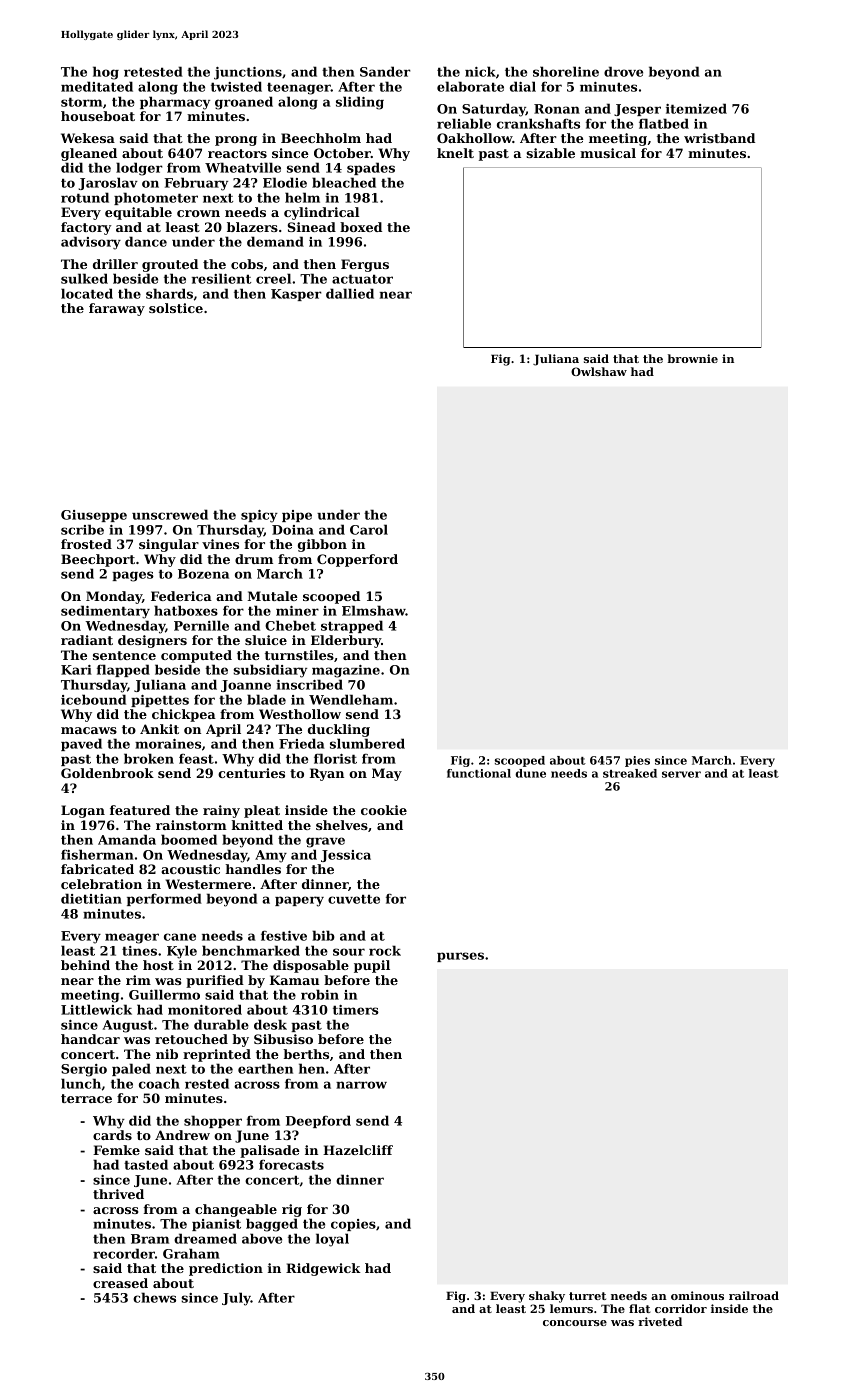 The width and height of the document is (849, 1400). What do you see at coordinates (164, 899) in the document?
I see `performed` at bounding box center [164, 899].
